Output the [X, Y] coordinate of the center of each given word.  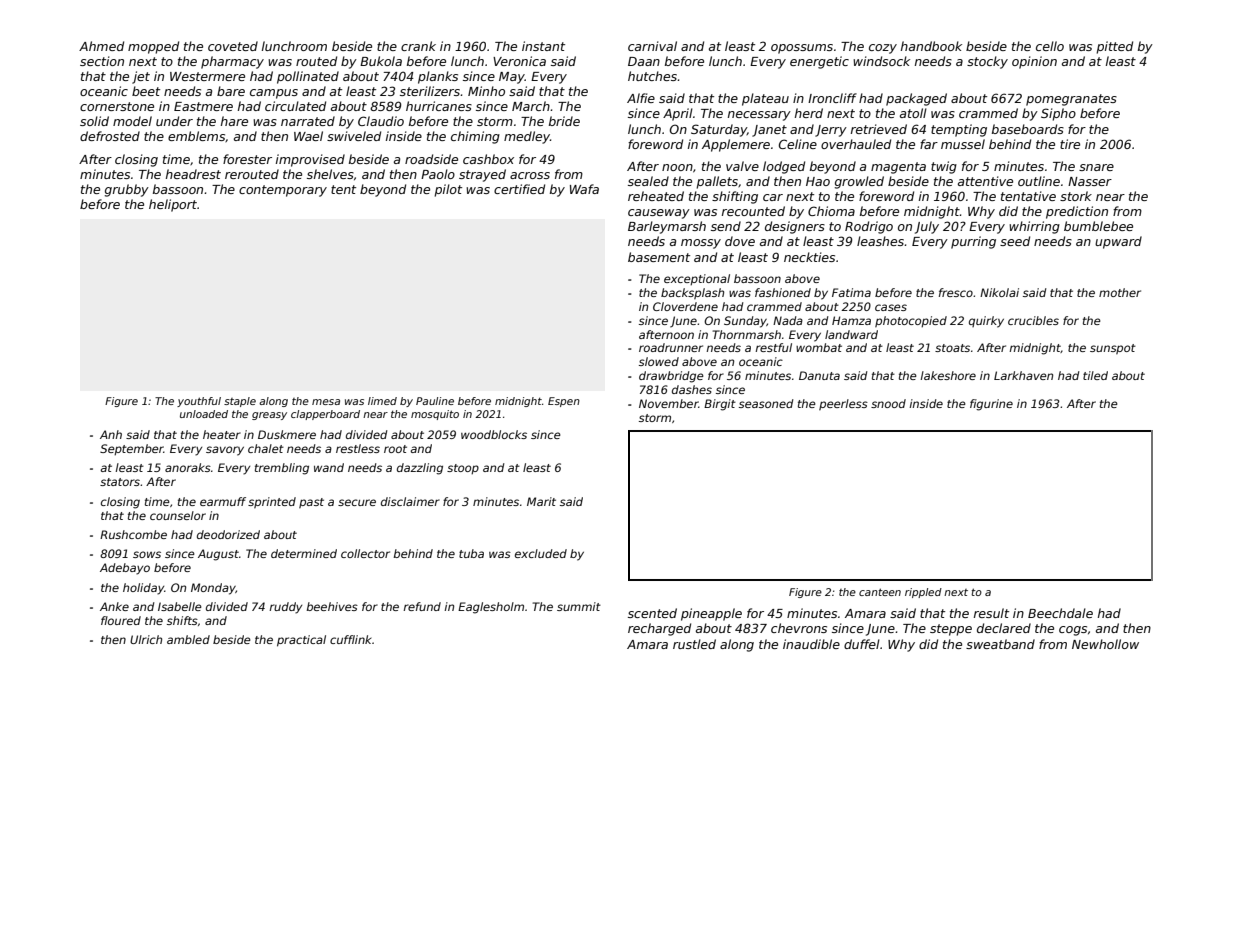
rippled [923, 593]
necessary [759, 116]
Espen [564, 402]
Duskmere [287, 434]
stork [1076, 196]
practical [301, 641]
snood [888, 403]
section [102, 61]
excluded [541, 553]
